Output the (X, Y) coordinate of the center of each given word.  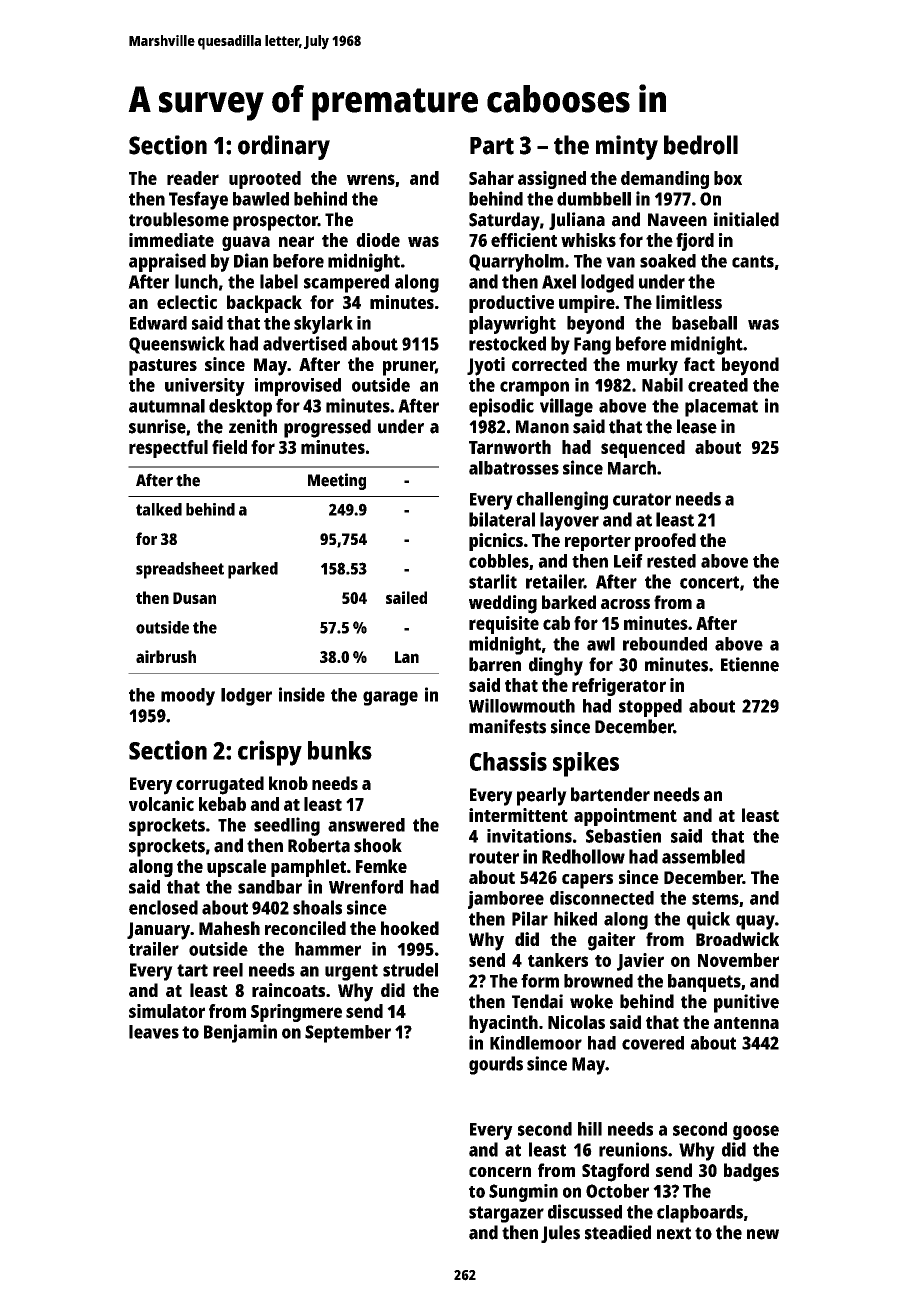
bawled (261, 199)
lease (697, 426)
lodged (607, 283)
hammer (328, 949)
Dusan (194, 598)
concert (709, 582)
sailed (406, 597)
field (229, 447)
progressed (327, 428)
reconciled (305, 928)
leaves (154, 1032)
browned (598, 981)
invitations (529, 836)
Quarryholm (516, 263)
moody (188, 697)
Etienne (750, 664)
